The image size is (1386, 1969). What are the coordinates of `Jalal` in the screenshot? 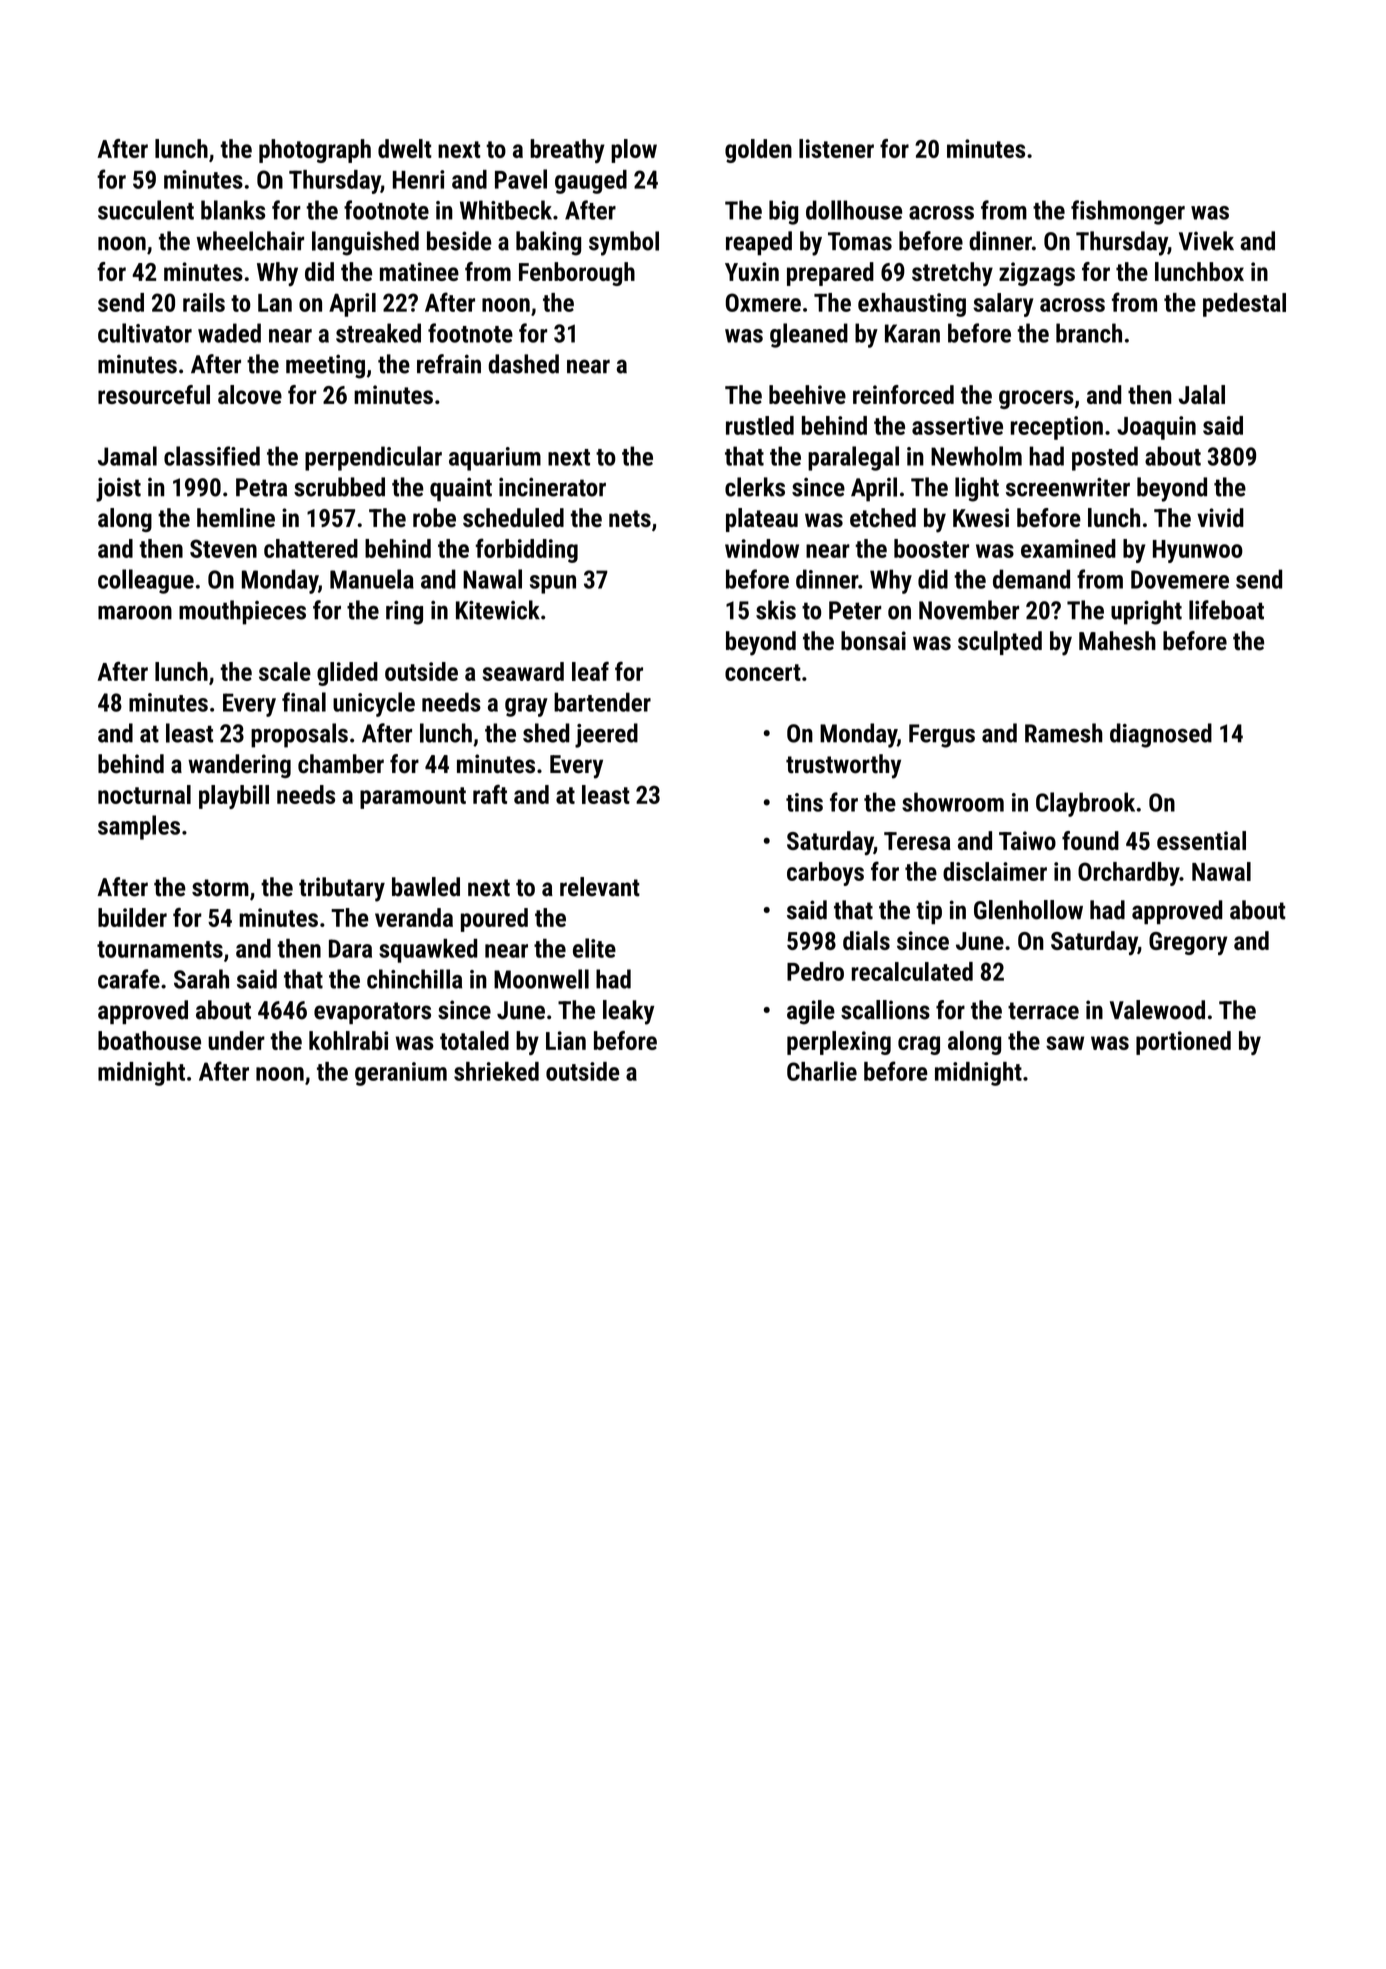 It's located at (1201, 394).
